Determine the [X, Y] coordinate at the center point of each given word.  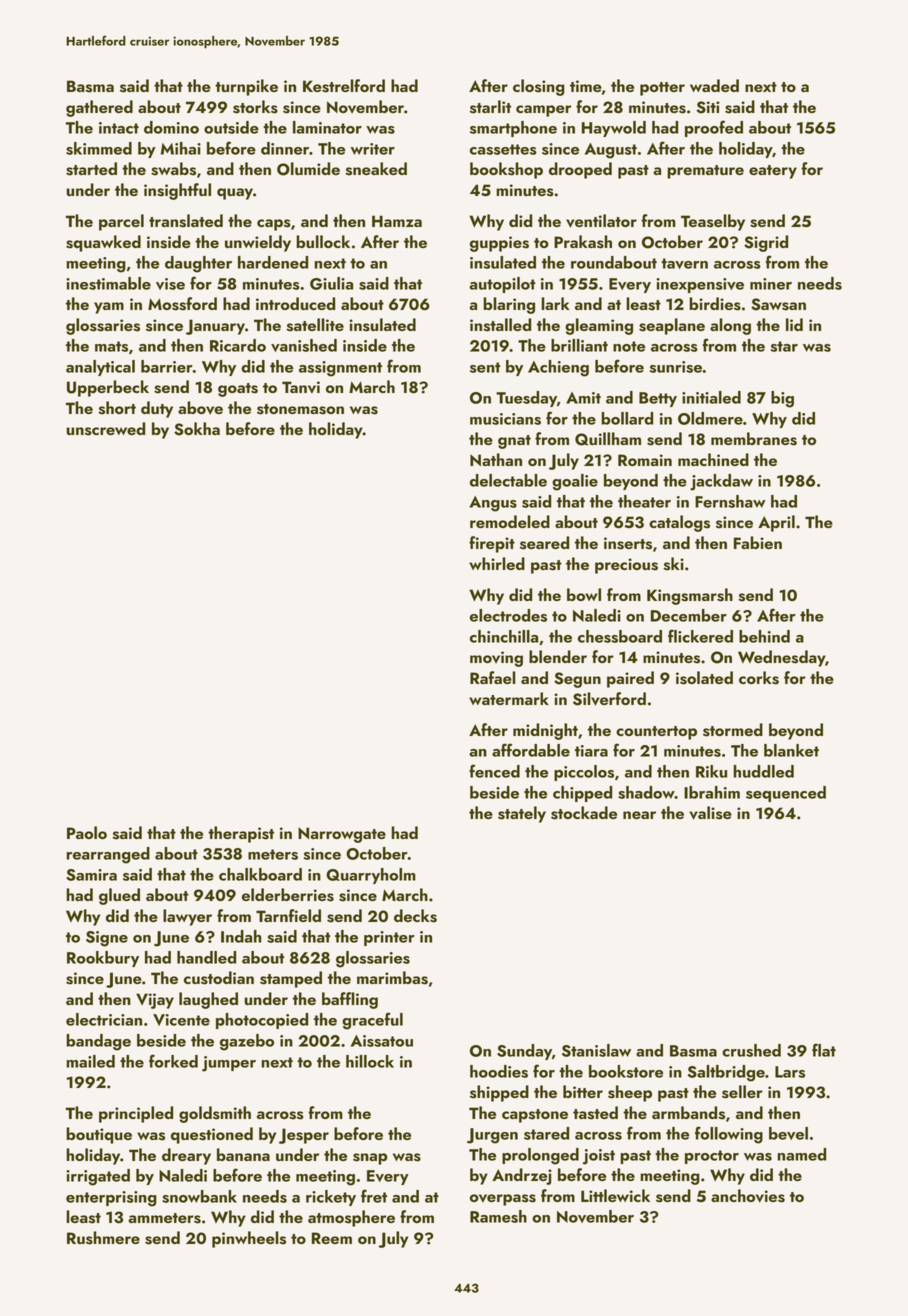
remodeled [510, 521]
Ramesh [498, 1216]
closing [539, 87]
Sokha [197, 429]
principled [136, 1114]
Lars [790, 1072]
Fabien [758, 542]
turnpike [246, 87]
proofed [714, 128]
